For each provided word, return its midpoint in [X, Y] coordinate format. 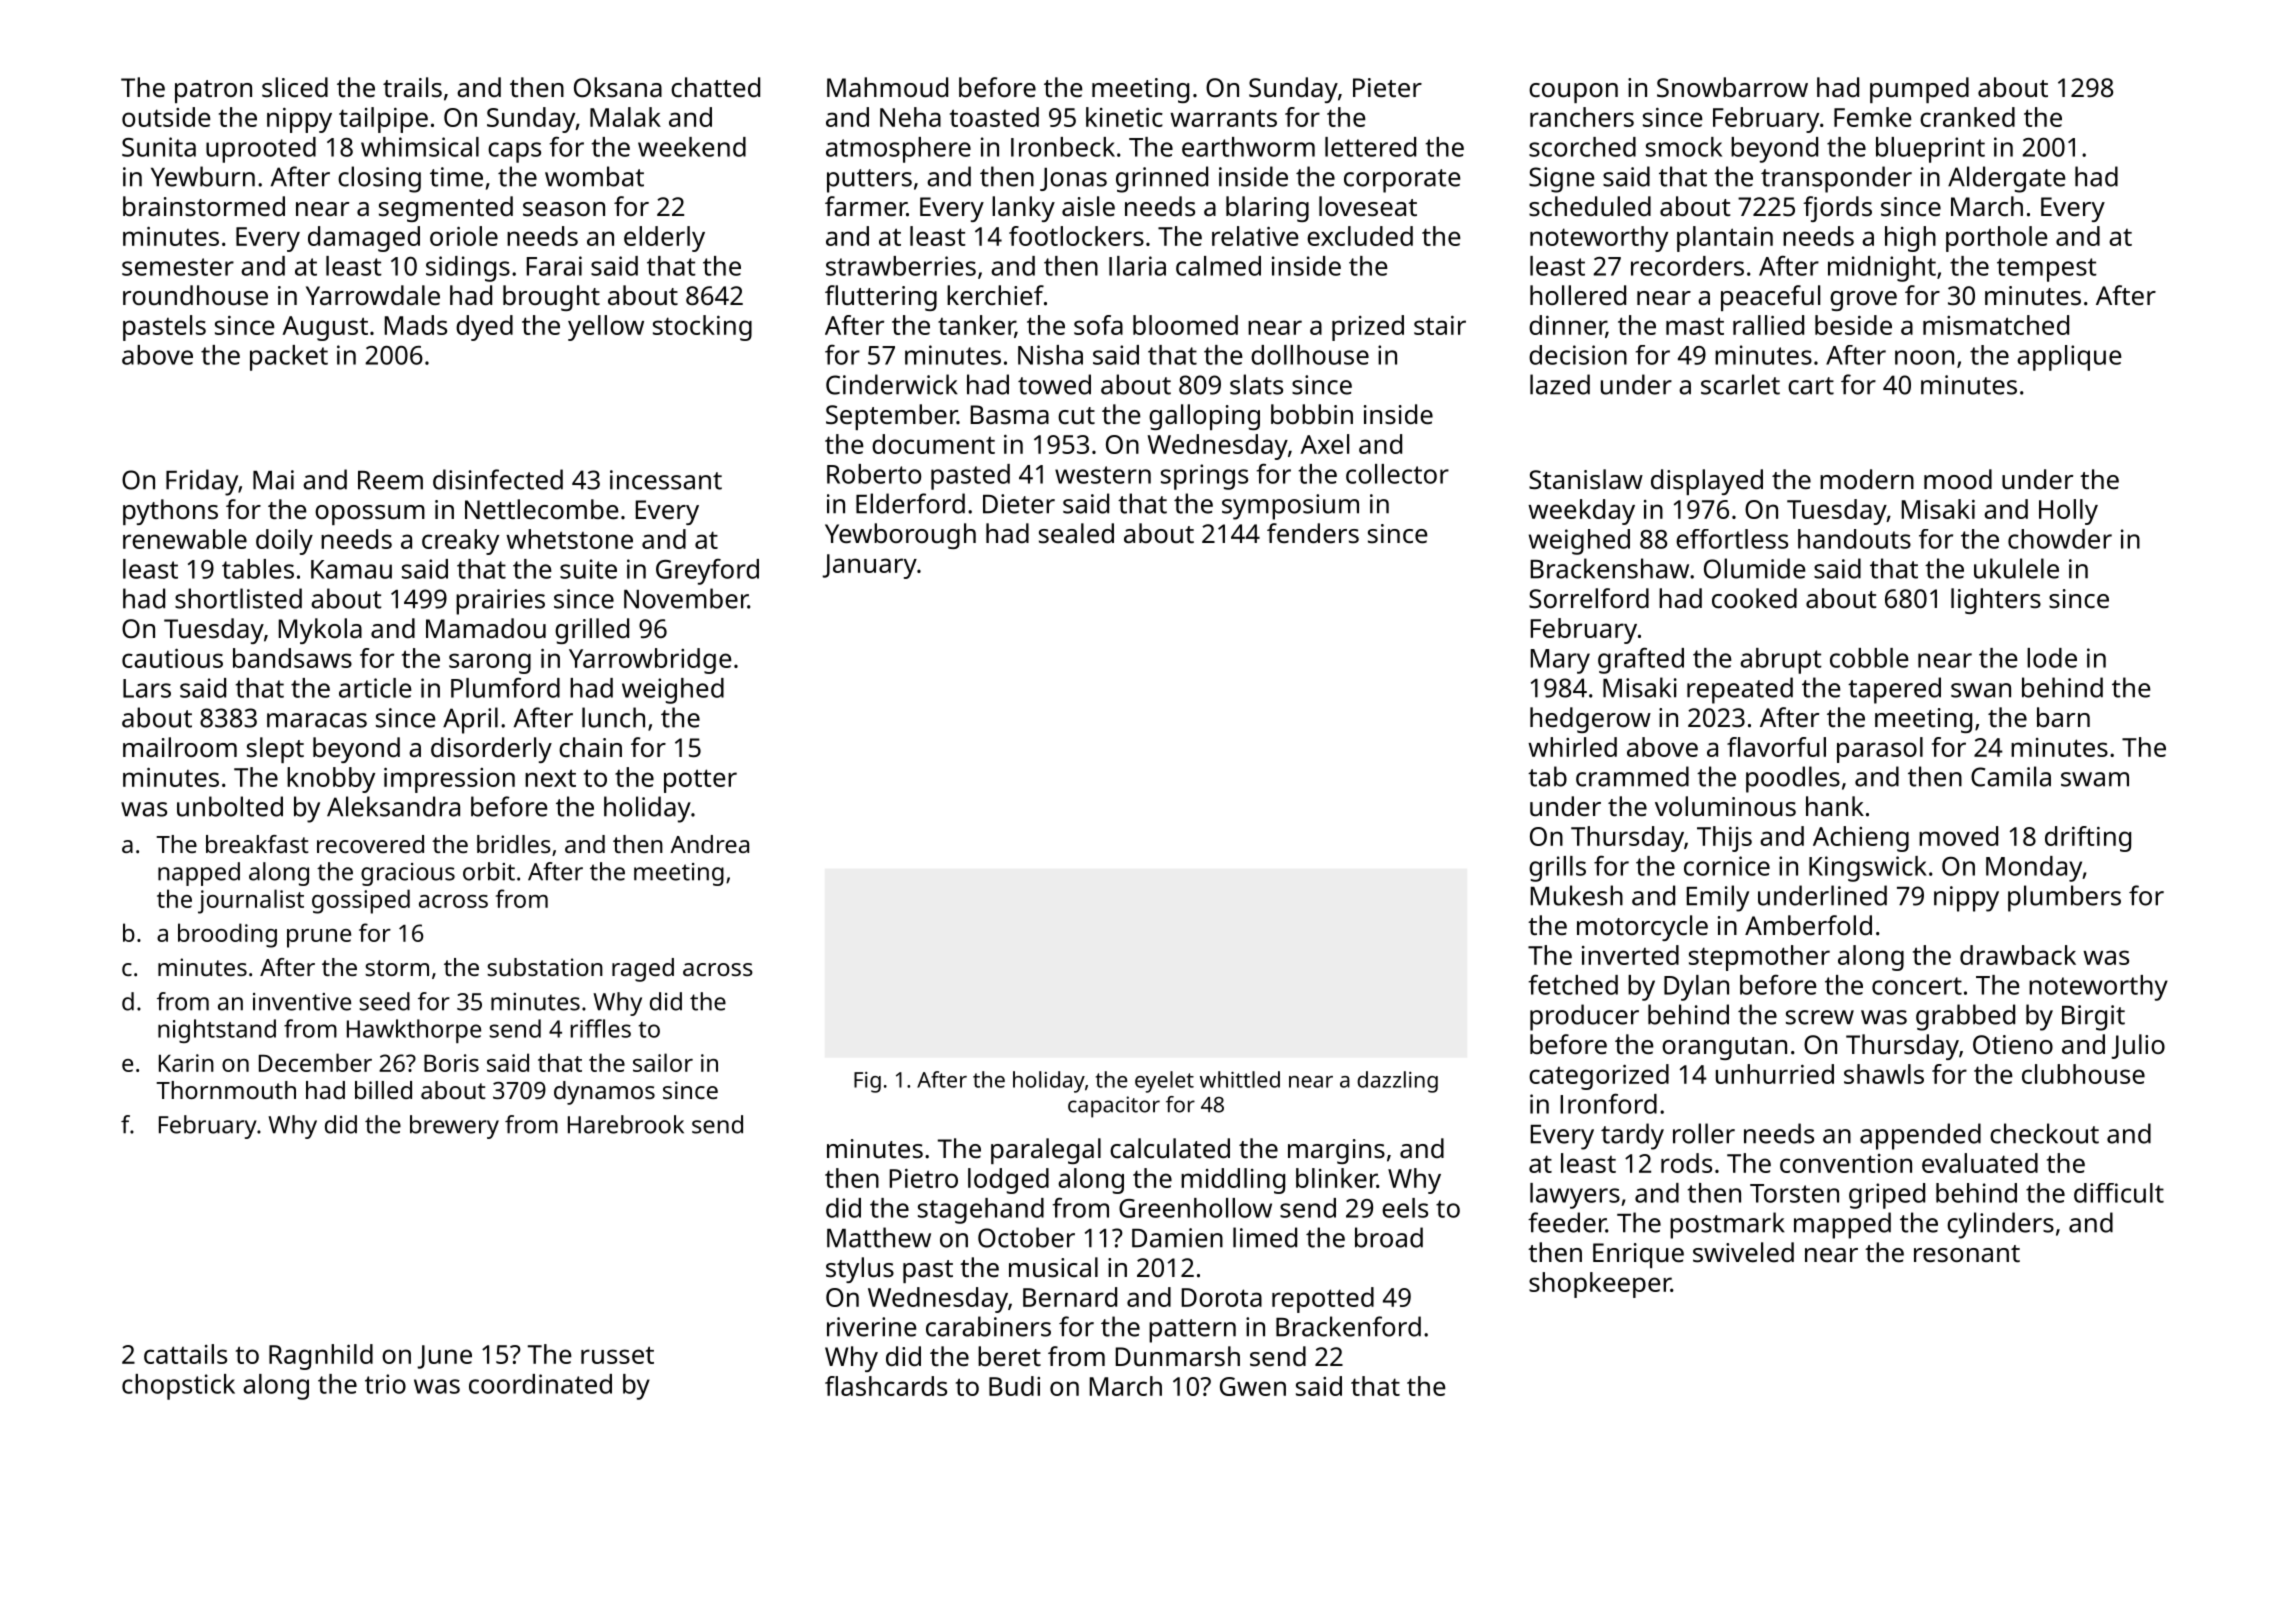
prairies [500, 602]
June [444, 1357]
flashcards [886, 1386]
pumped [1919, 90]
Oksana [618, 87]
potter [700, 781]
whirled [1572, 747]
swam [2095, 779]
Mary [1560, 661]
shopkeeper [1600, 1285]
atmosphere [898, 150]
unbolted [230, 806]
